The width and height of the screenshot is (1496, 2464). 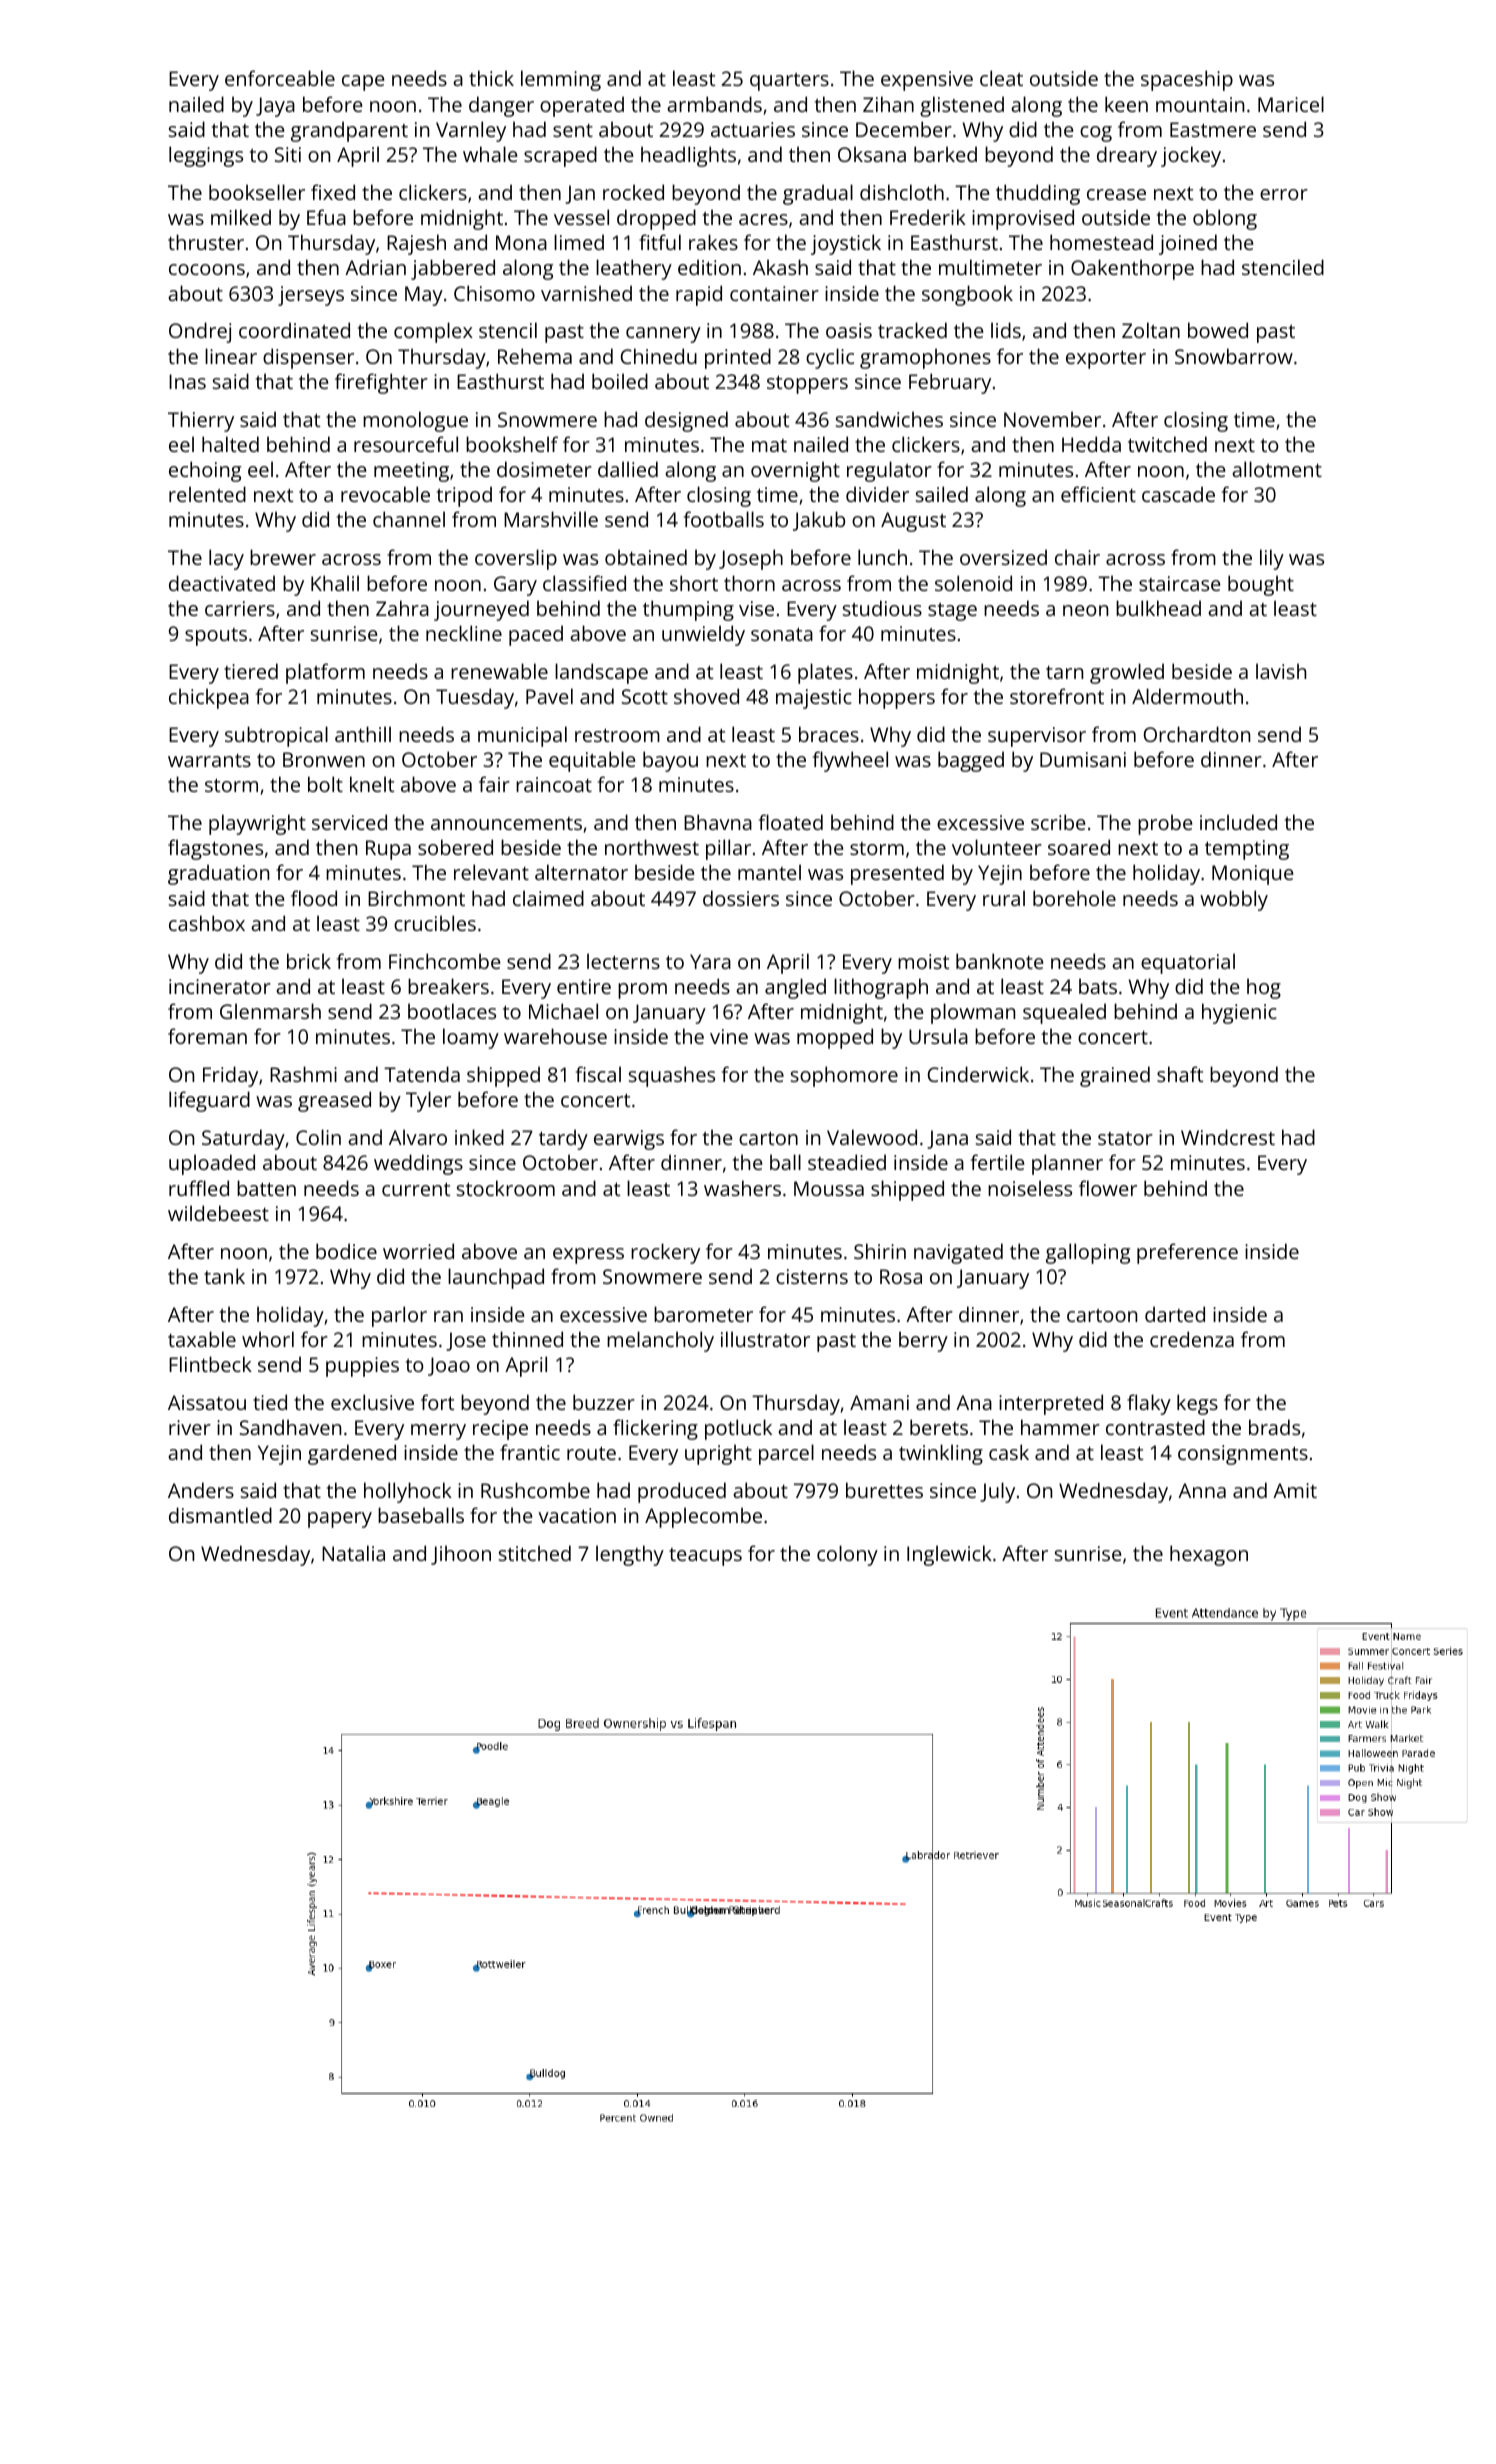 What do you see at coordinates (461, 1555) in the screenshot?
I see `Jihoon` at bounding box center [461, 1555].
